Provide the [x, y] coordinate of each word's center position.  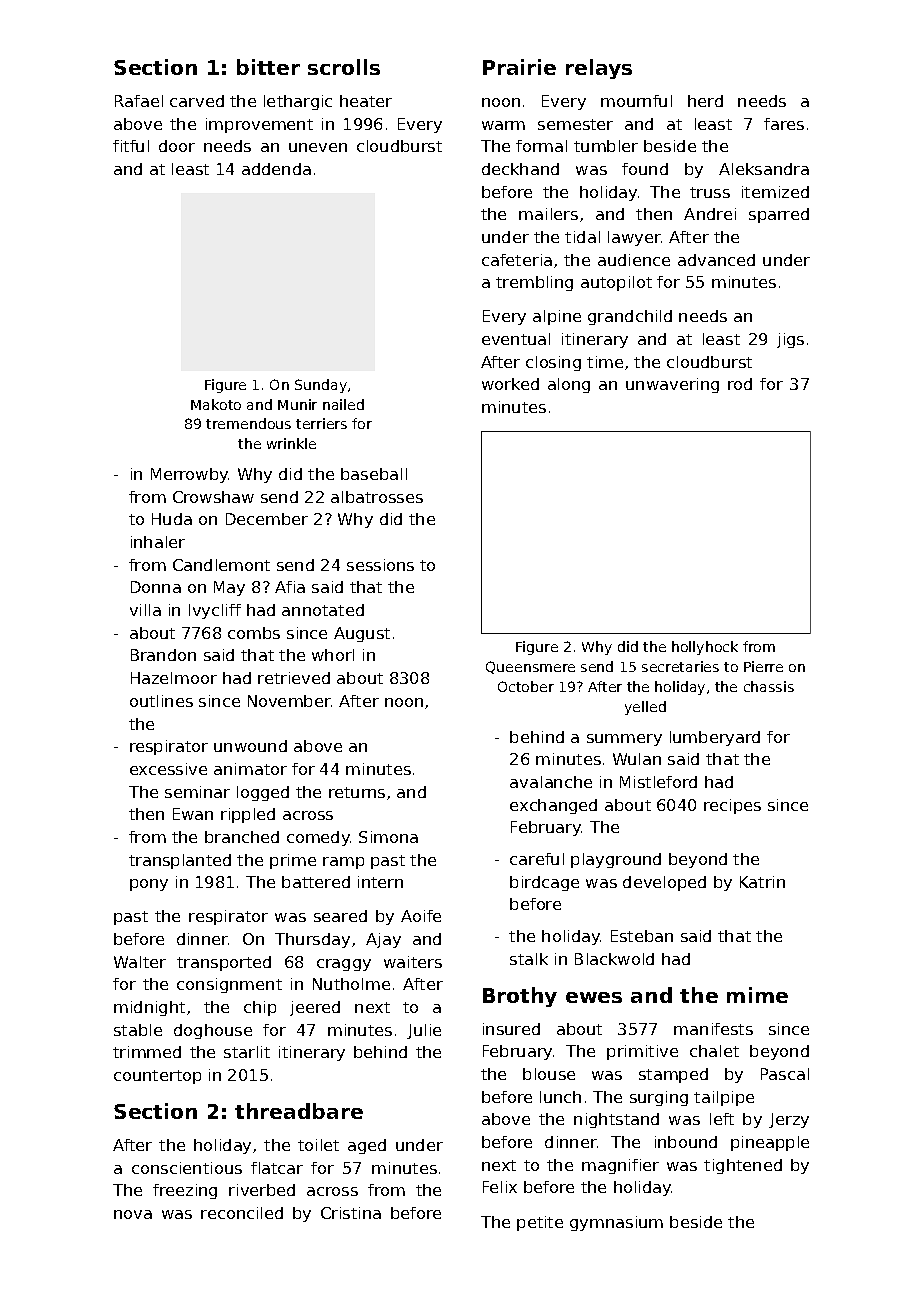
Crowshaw [213, 497]
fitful [131, 146]
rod [740, 384]
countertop [157, 1077]
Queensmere [530, 667]
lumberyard [715, 738]
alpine [557, 317]
